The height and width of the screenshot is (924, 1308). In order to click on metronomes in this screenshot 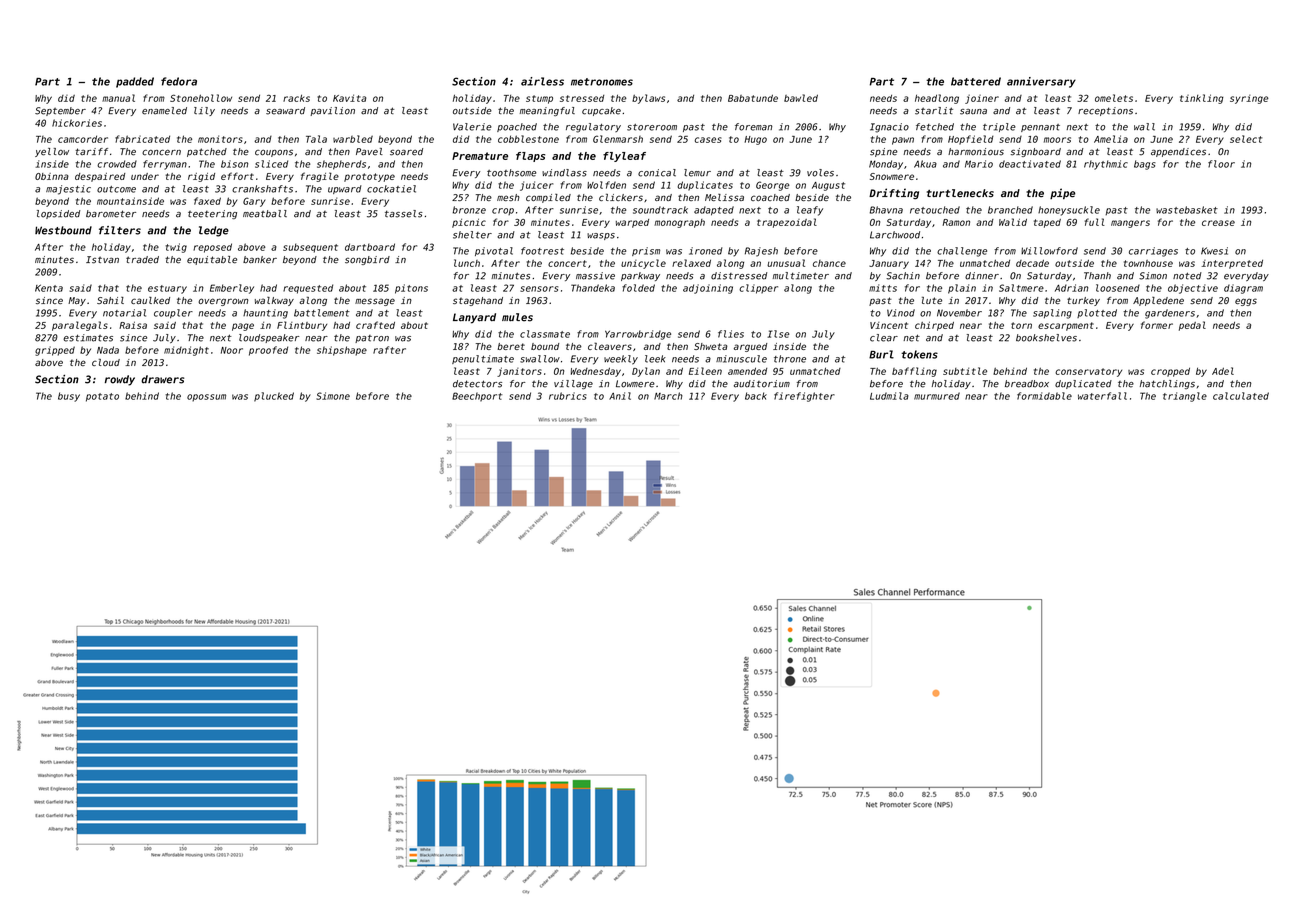, I will do `click(602, 82)`.
